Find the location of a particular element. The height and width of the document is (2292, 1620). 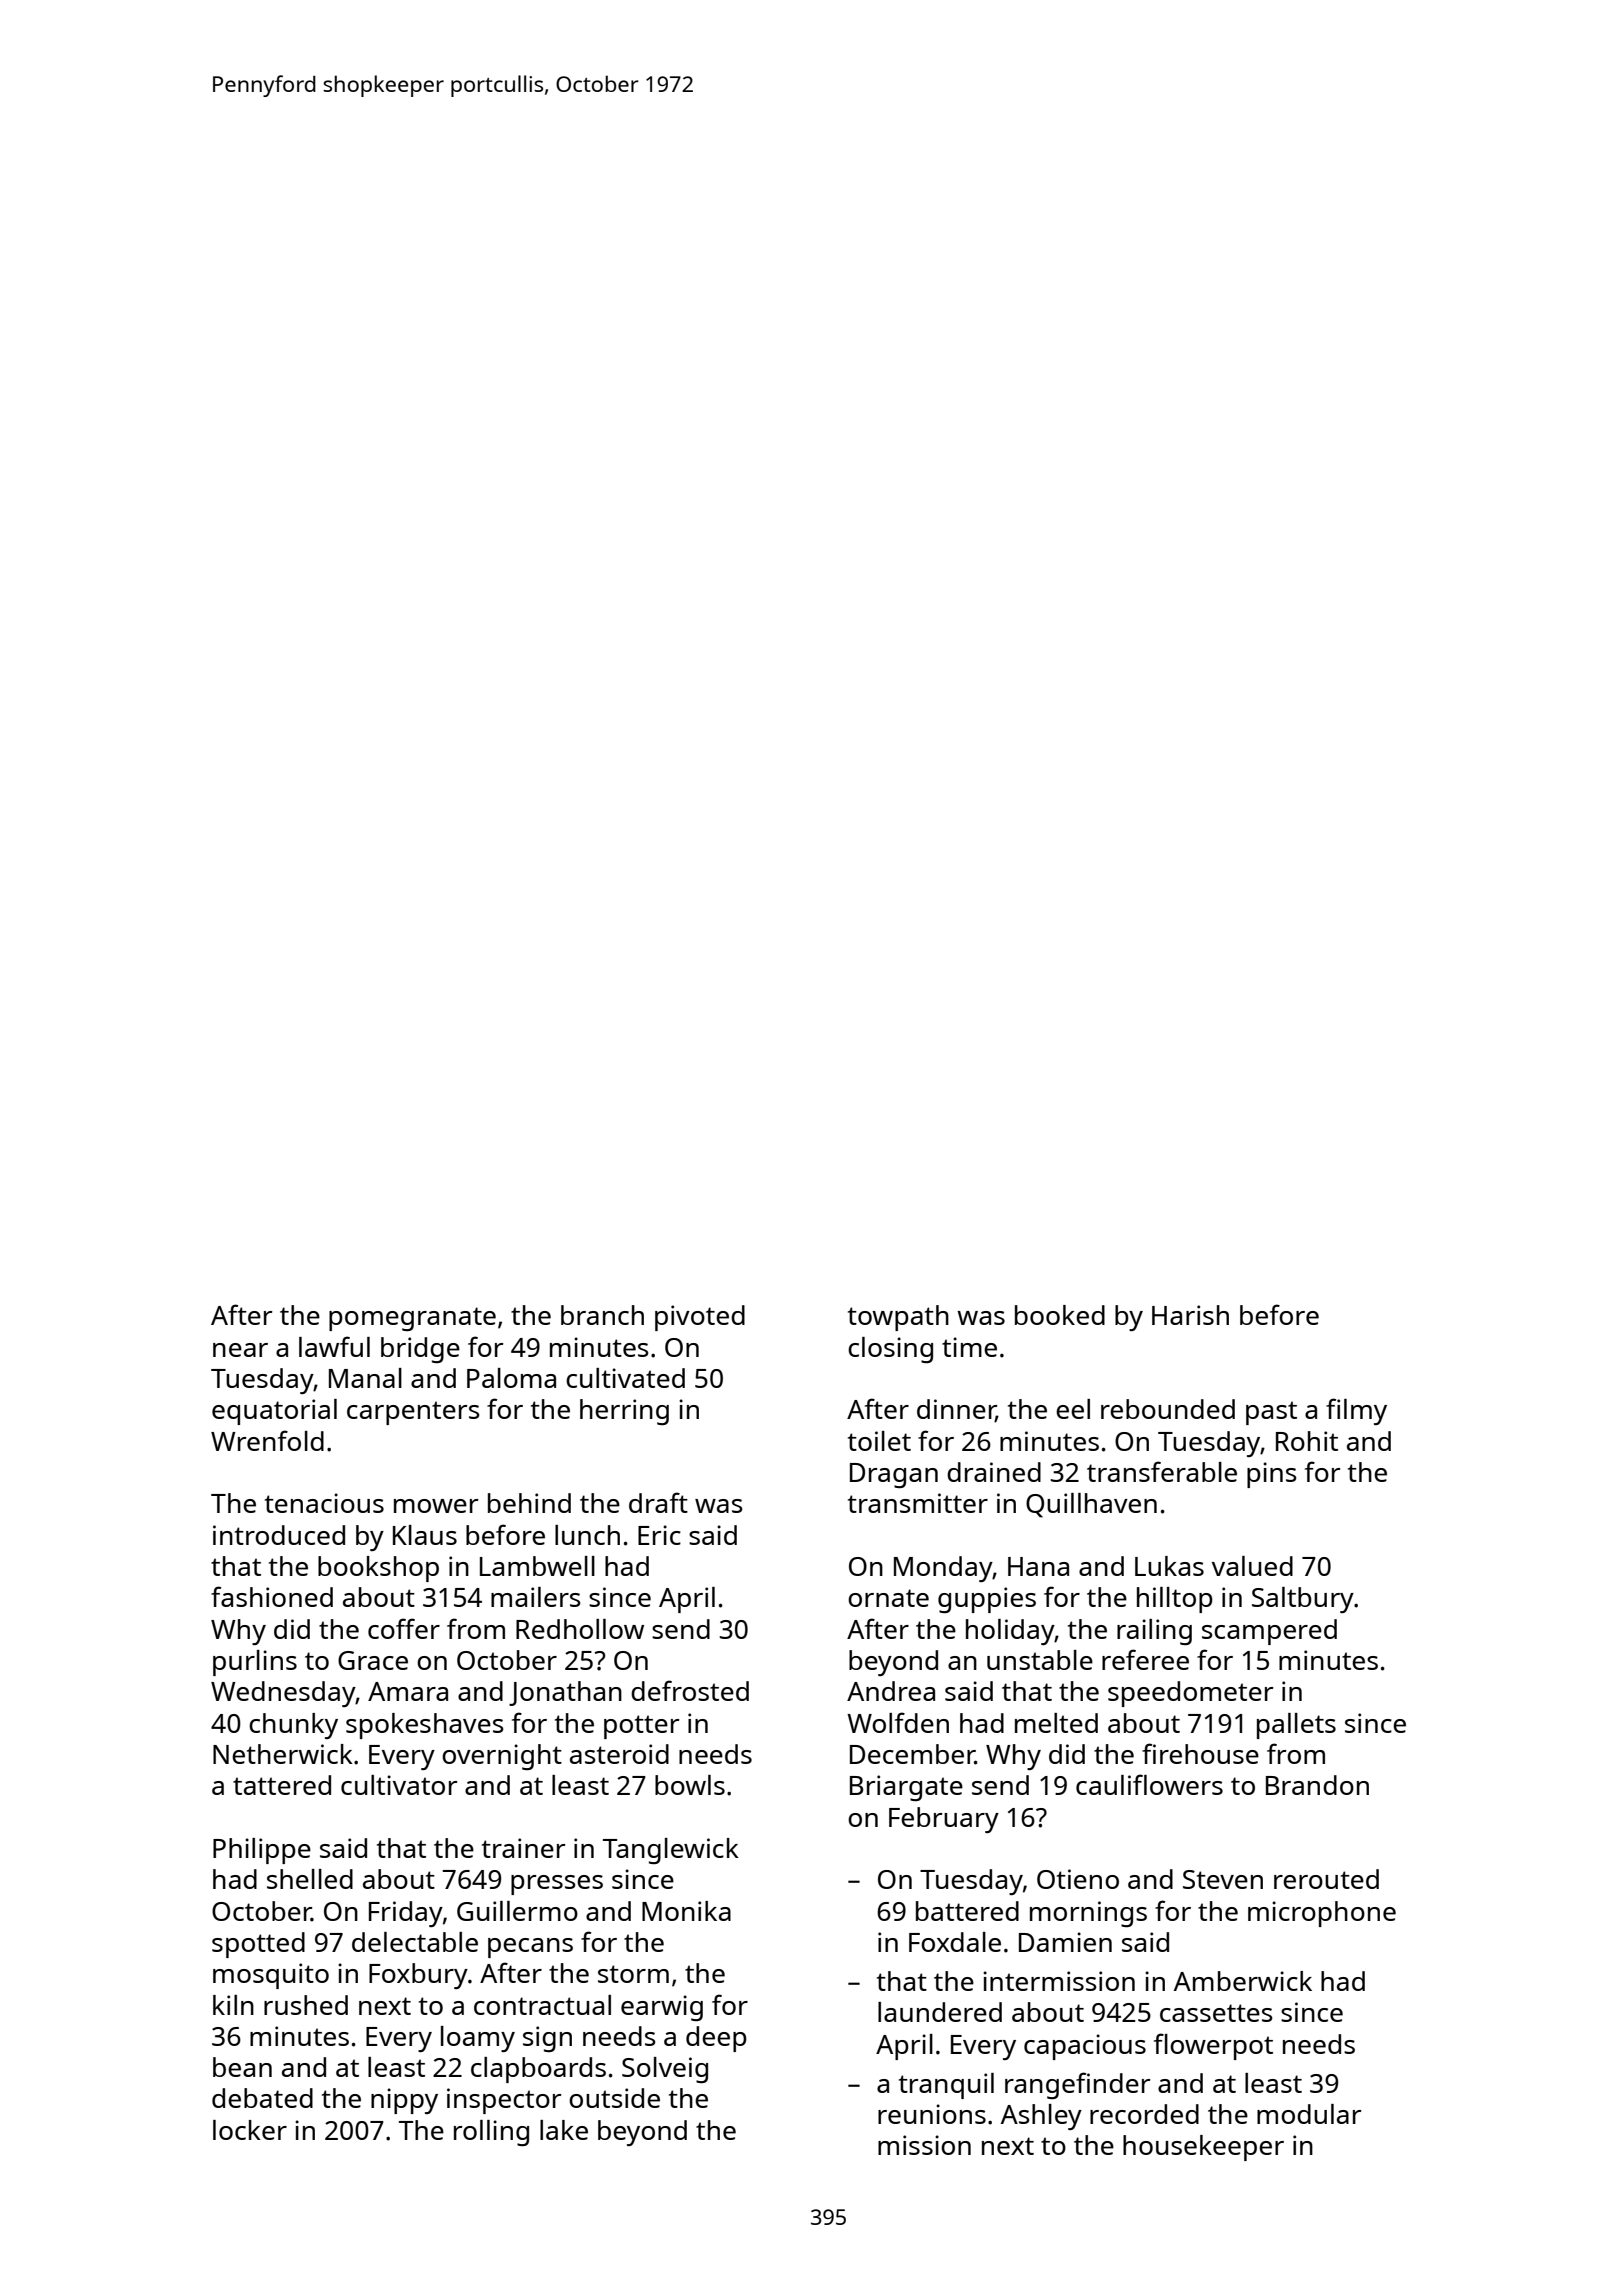

battered is located at coordinates (967, 1911).
